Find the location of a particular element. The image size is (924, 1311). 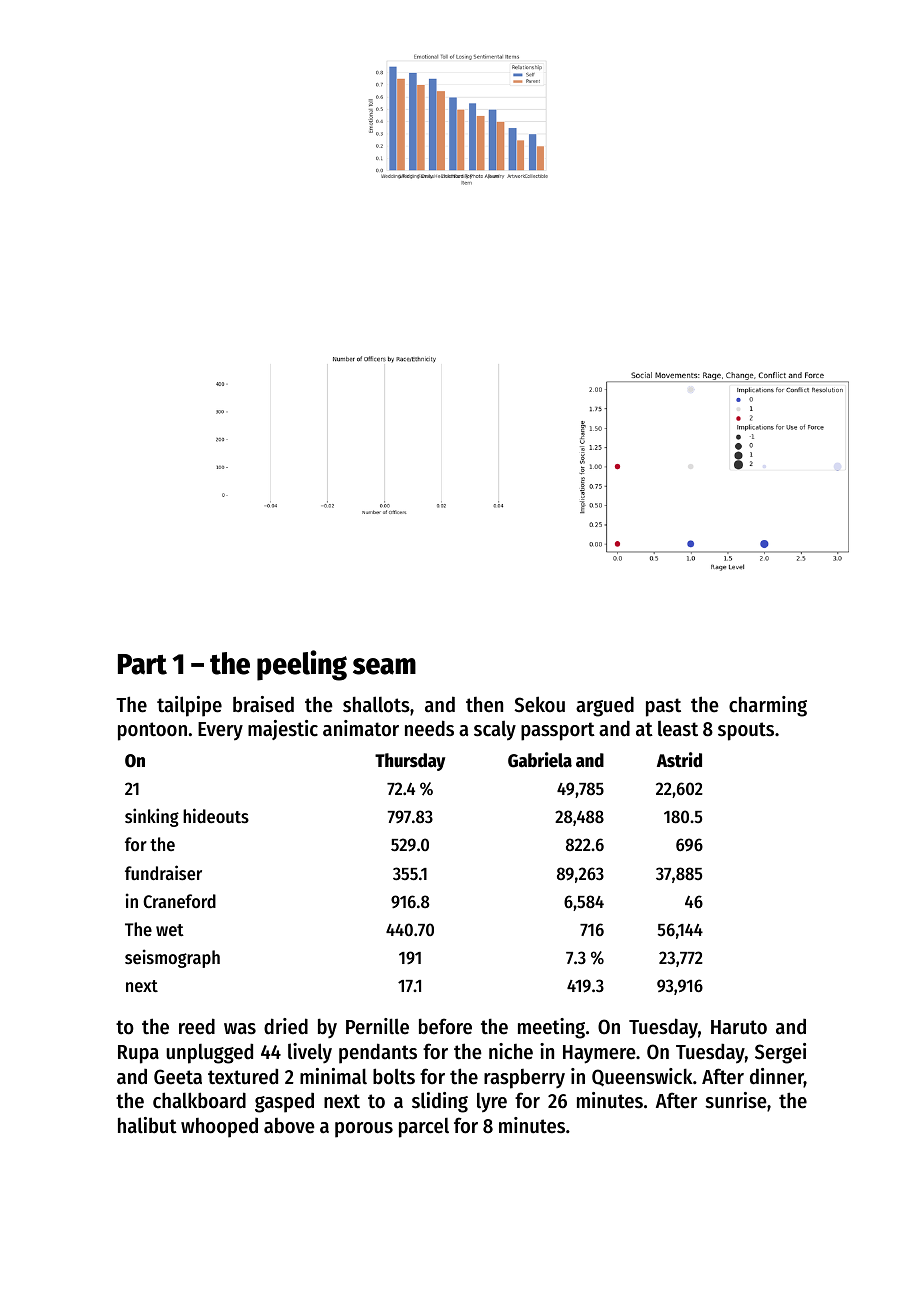

sunrise is located at coordinates (736, 1100).
